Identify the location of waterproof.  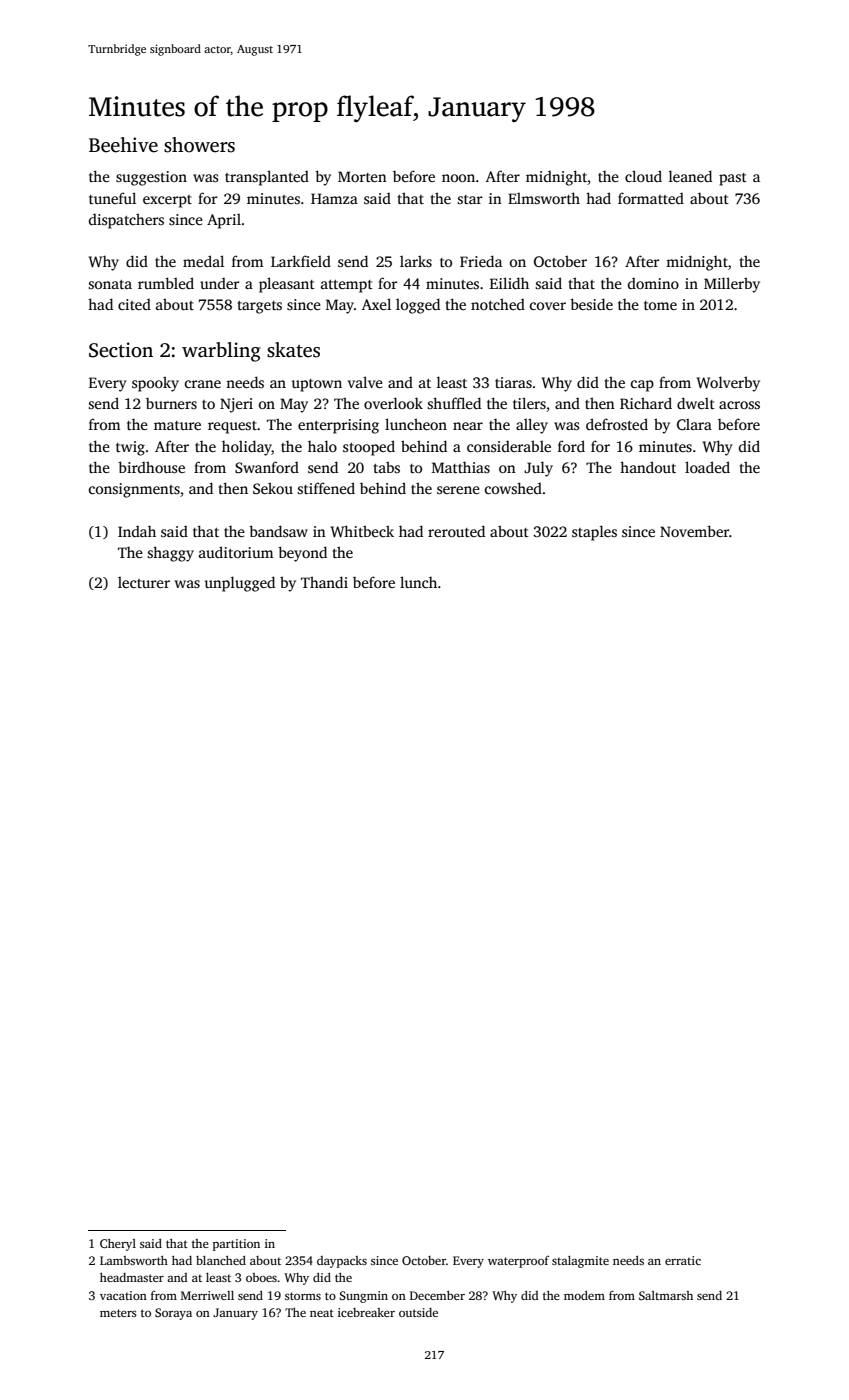
(518, 1262).
